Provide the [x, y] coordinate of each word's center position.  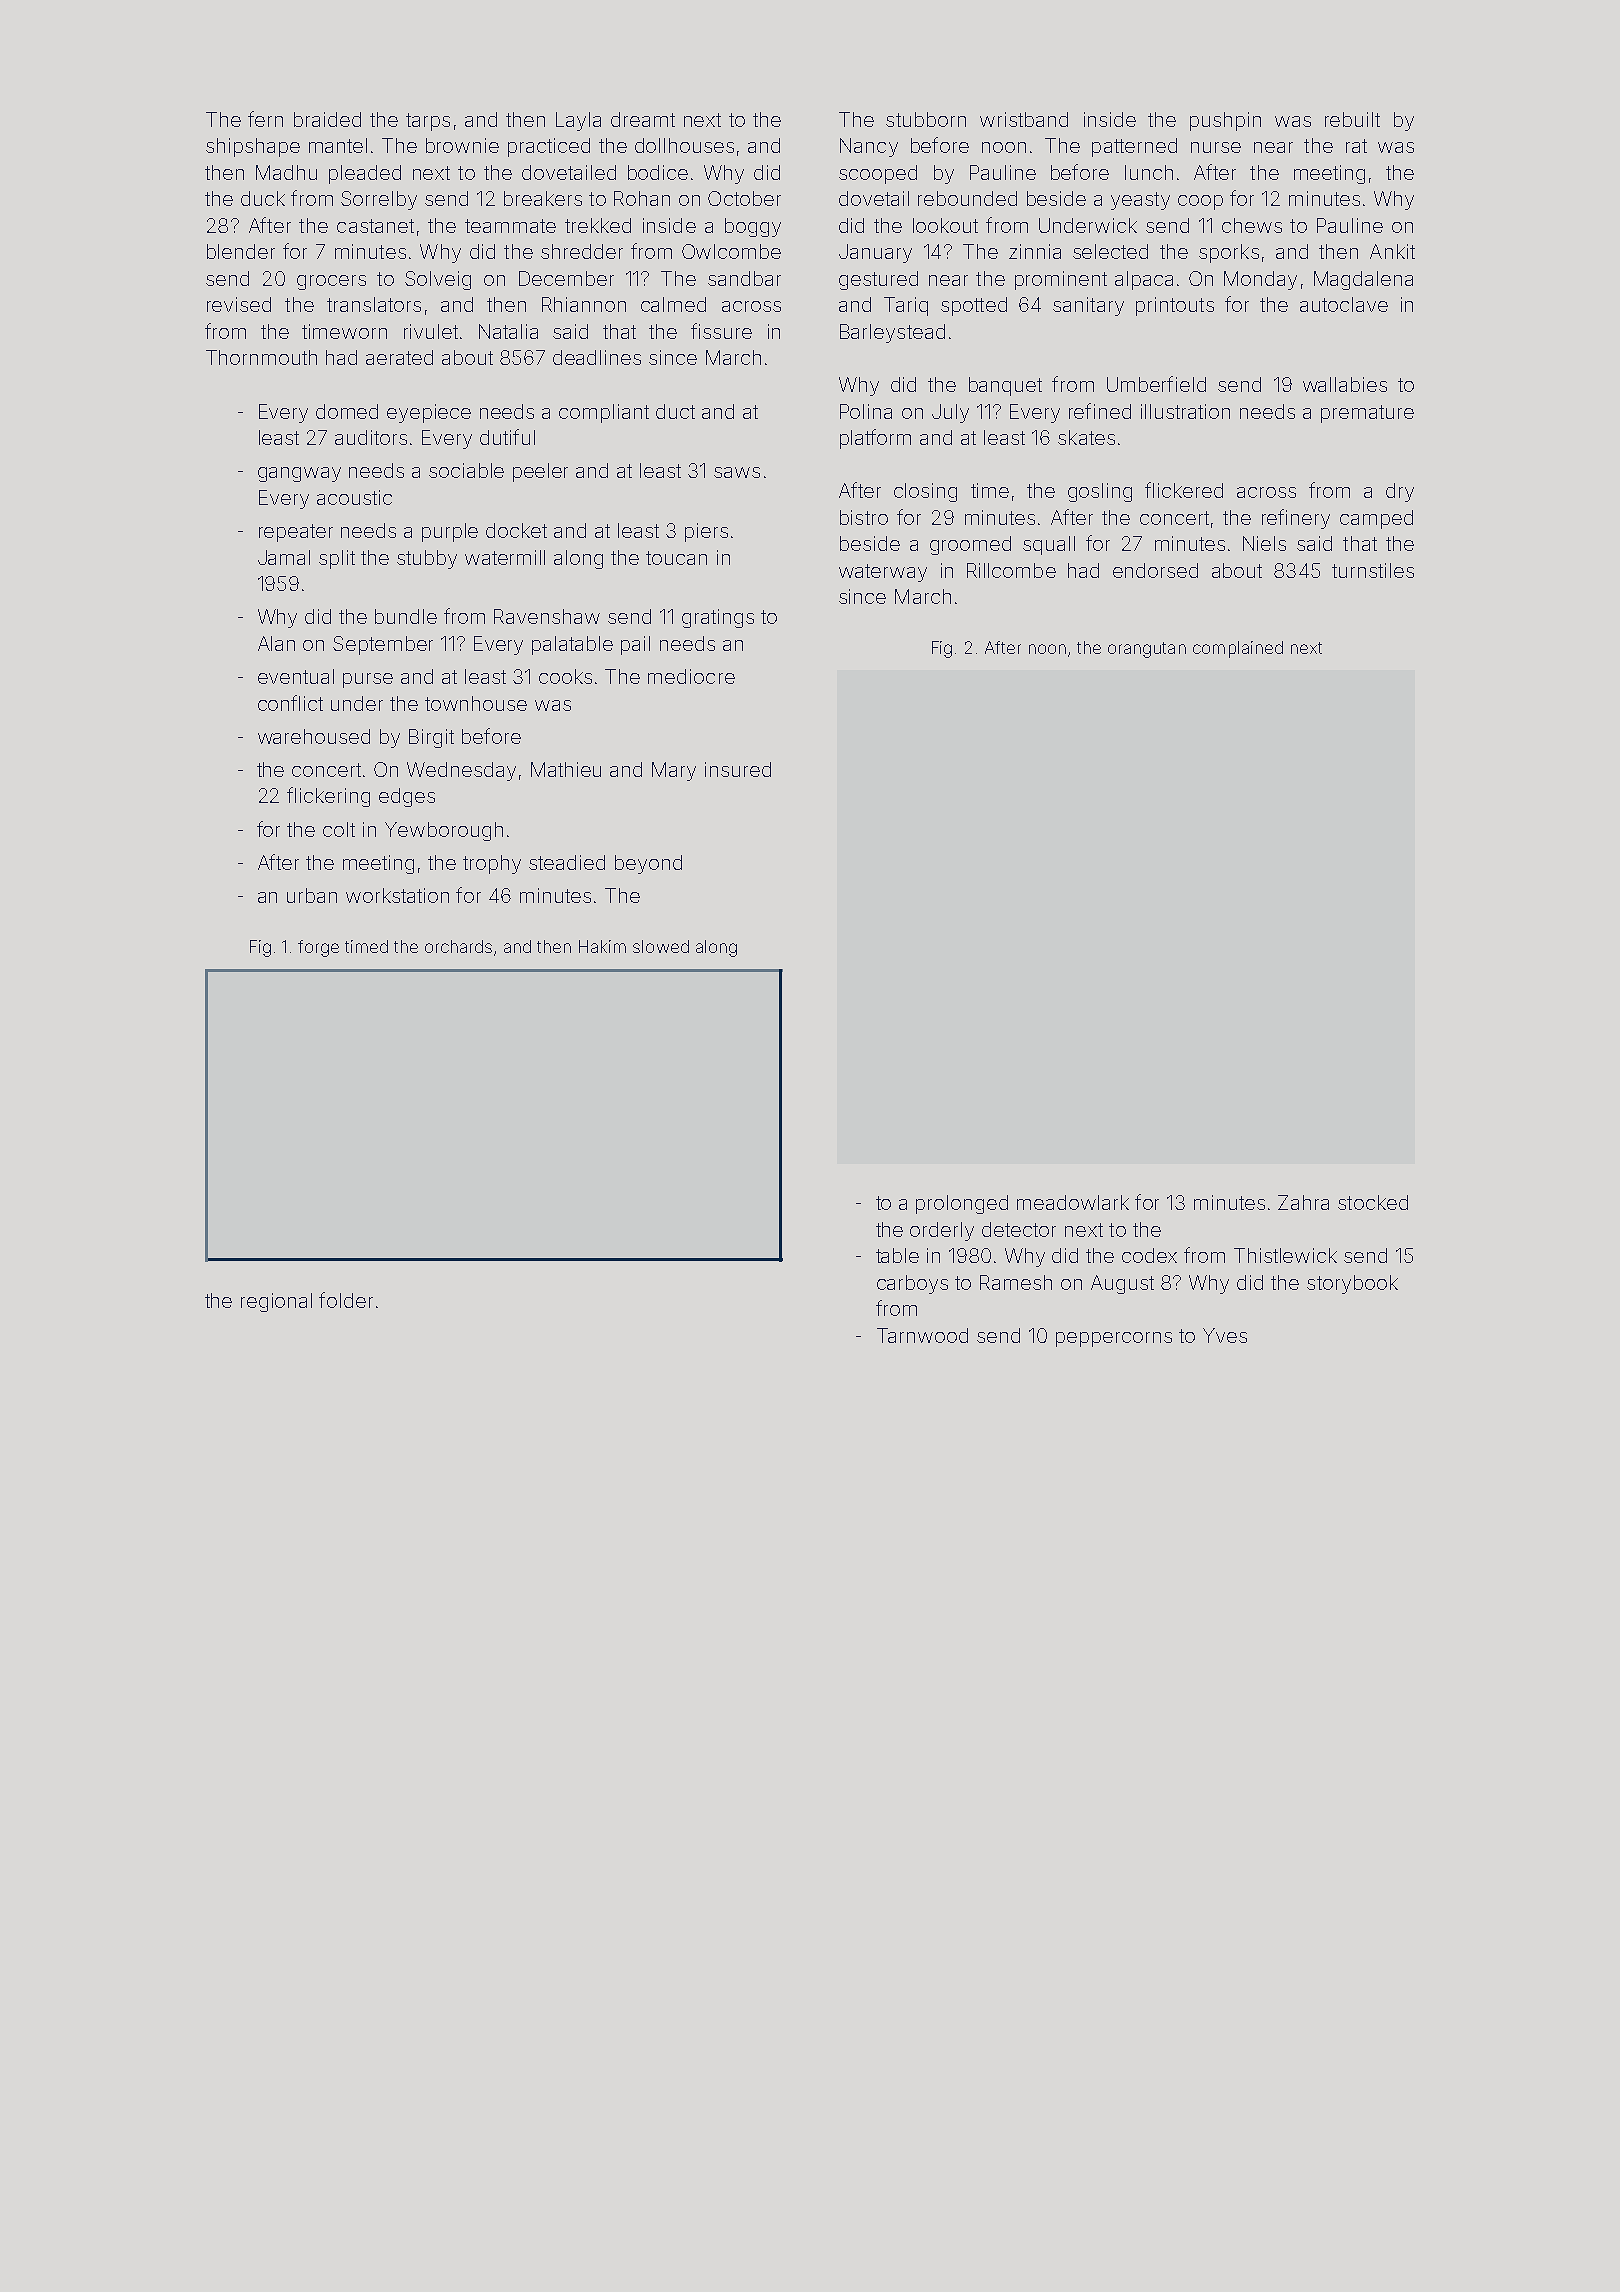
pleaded [365, 174]
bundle [406, 616]
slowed [661, 946]
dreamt [643, 119]
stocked [1373, 1202]
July [950, 413]
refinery [1296, 519]
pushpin [1225, 121]
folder [346, 1300]
